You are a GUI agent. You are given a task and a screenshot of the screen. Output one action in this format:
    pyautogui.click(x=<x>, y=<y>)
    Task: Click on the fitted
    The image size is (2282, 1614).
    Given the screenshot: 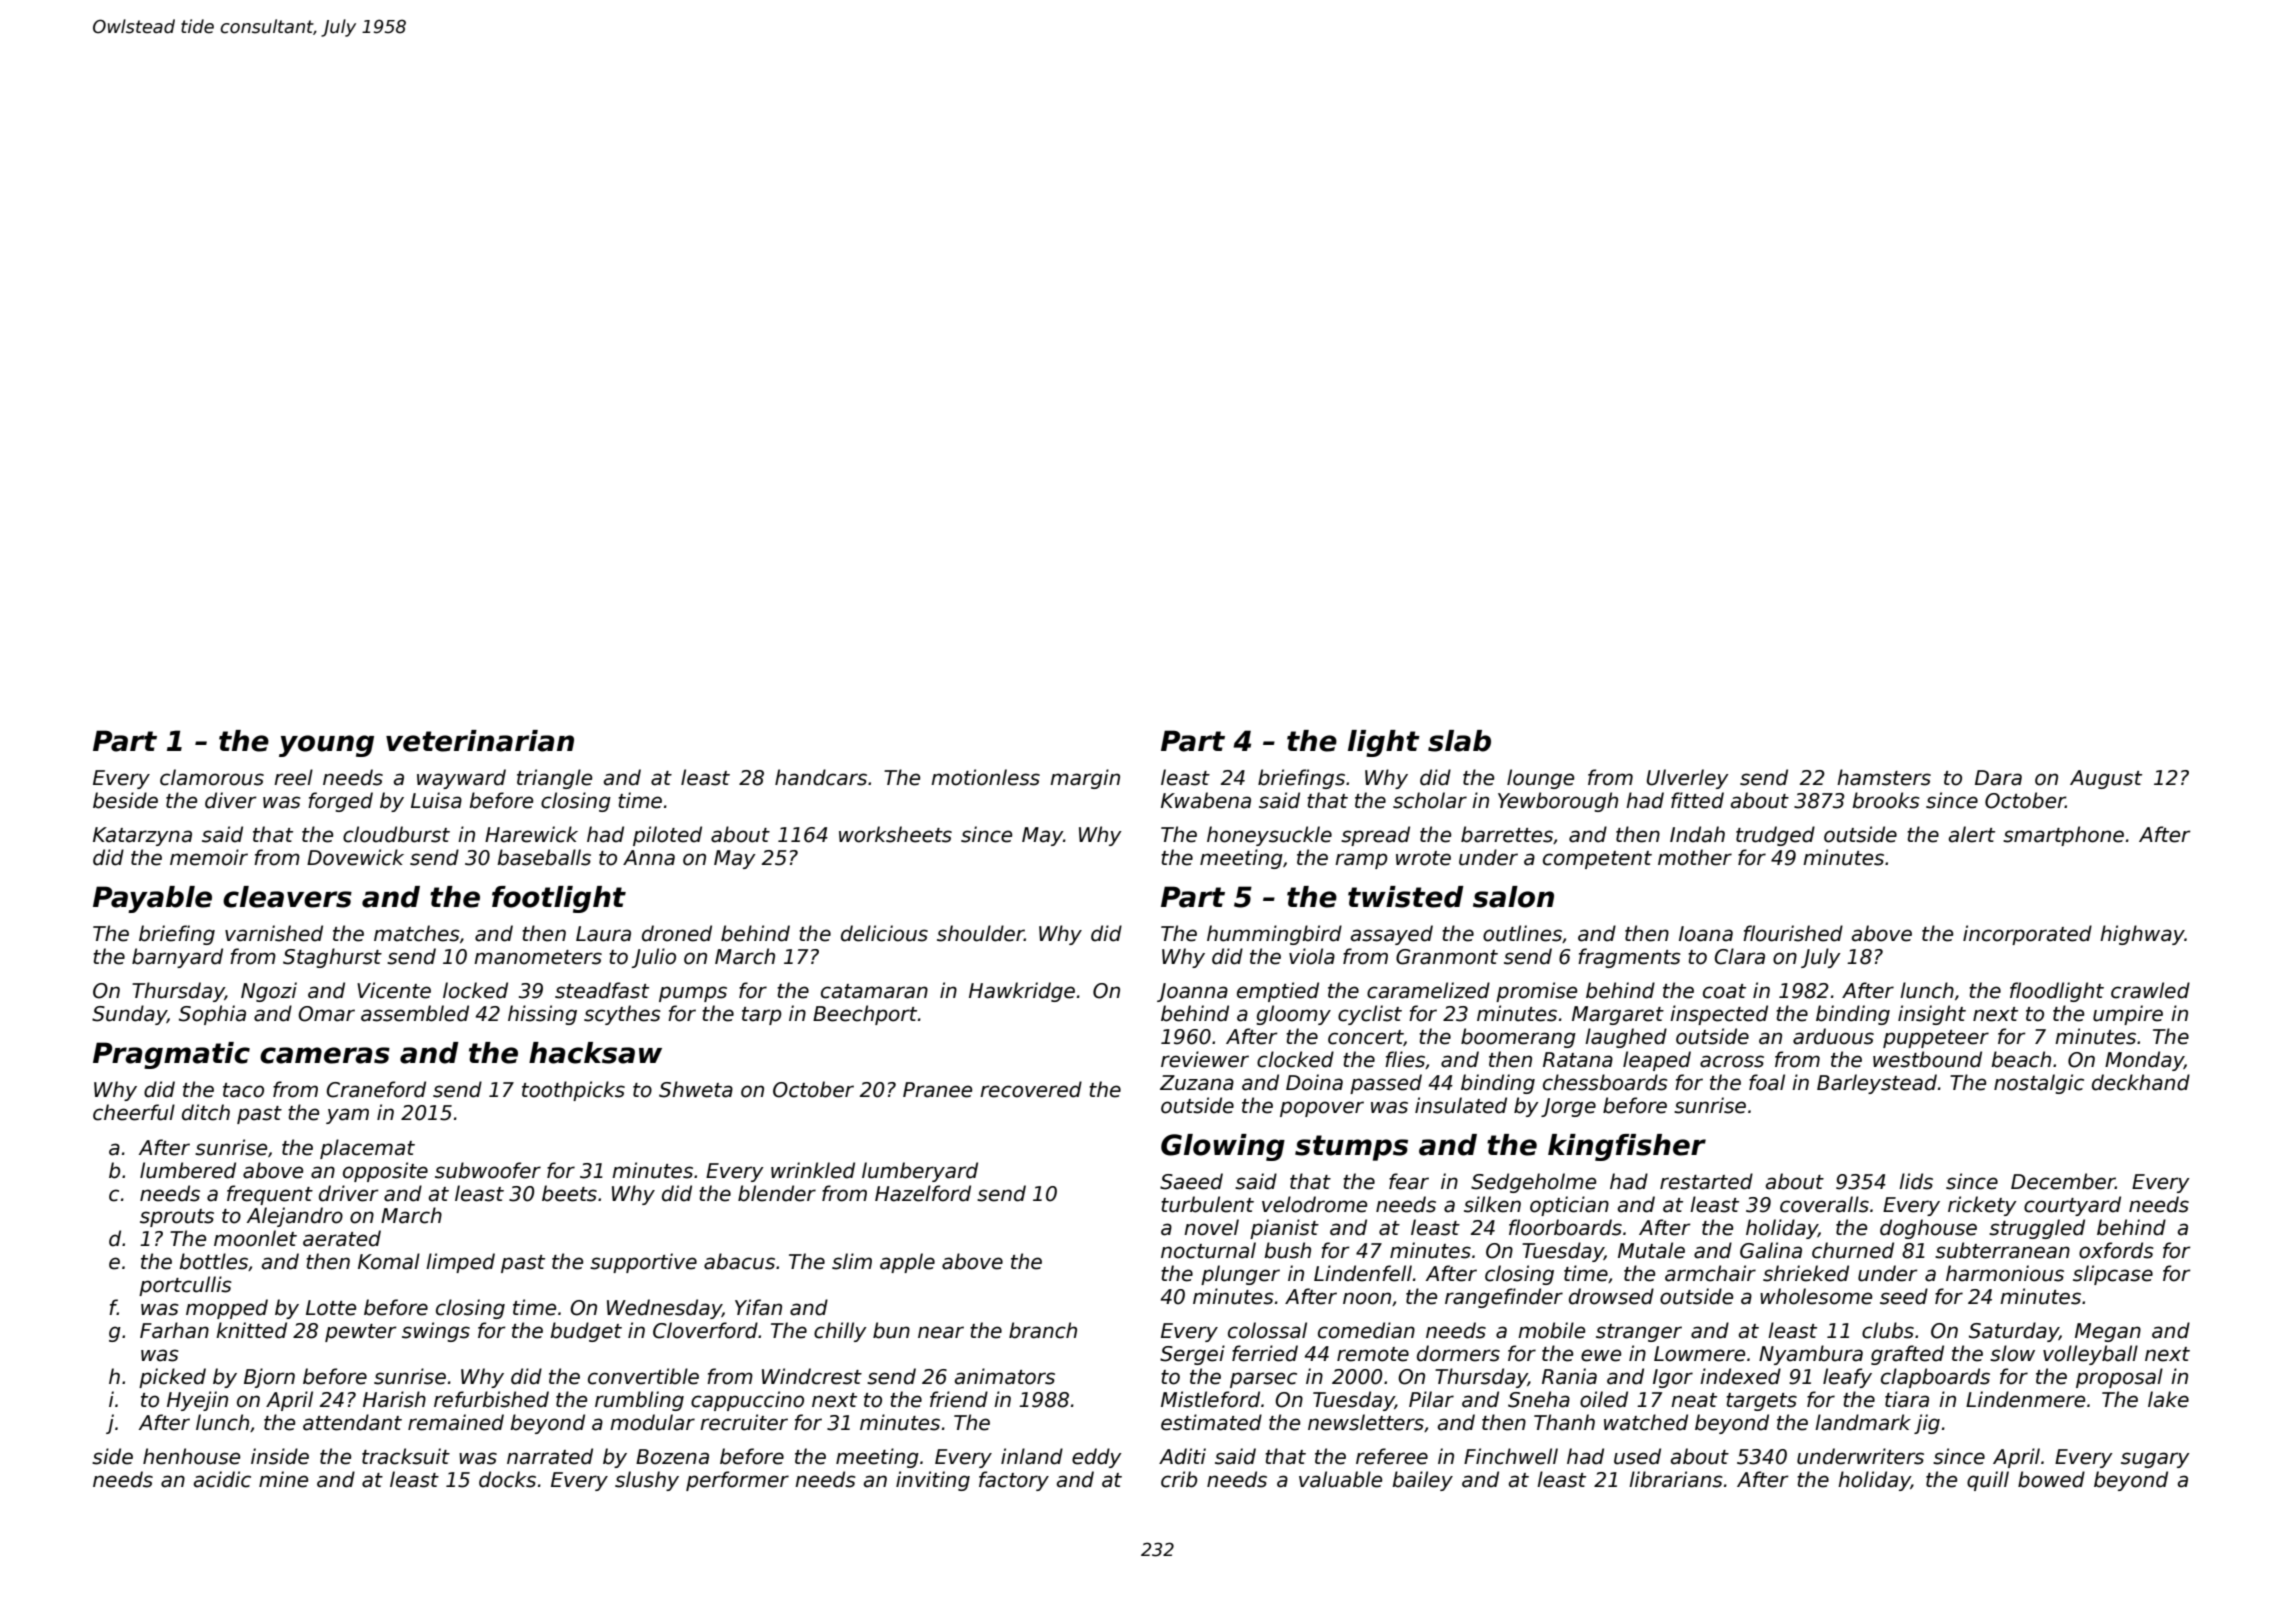 What is the action you would take?
    pyautogui.click(x=1697, y=800)
